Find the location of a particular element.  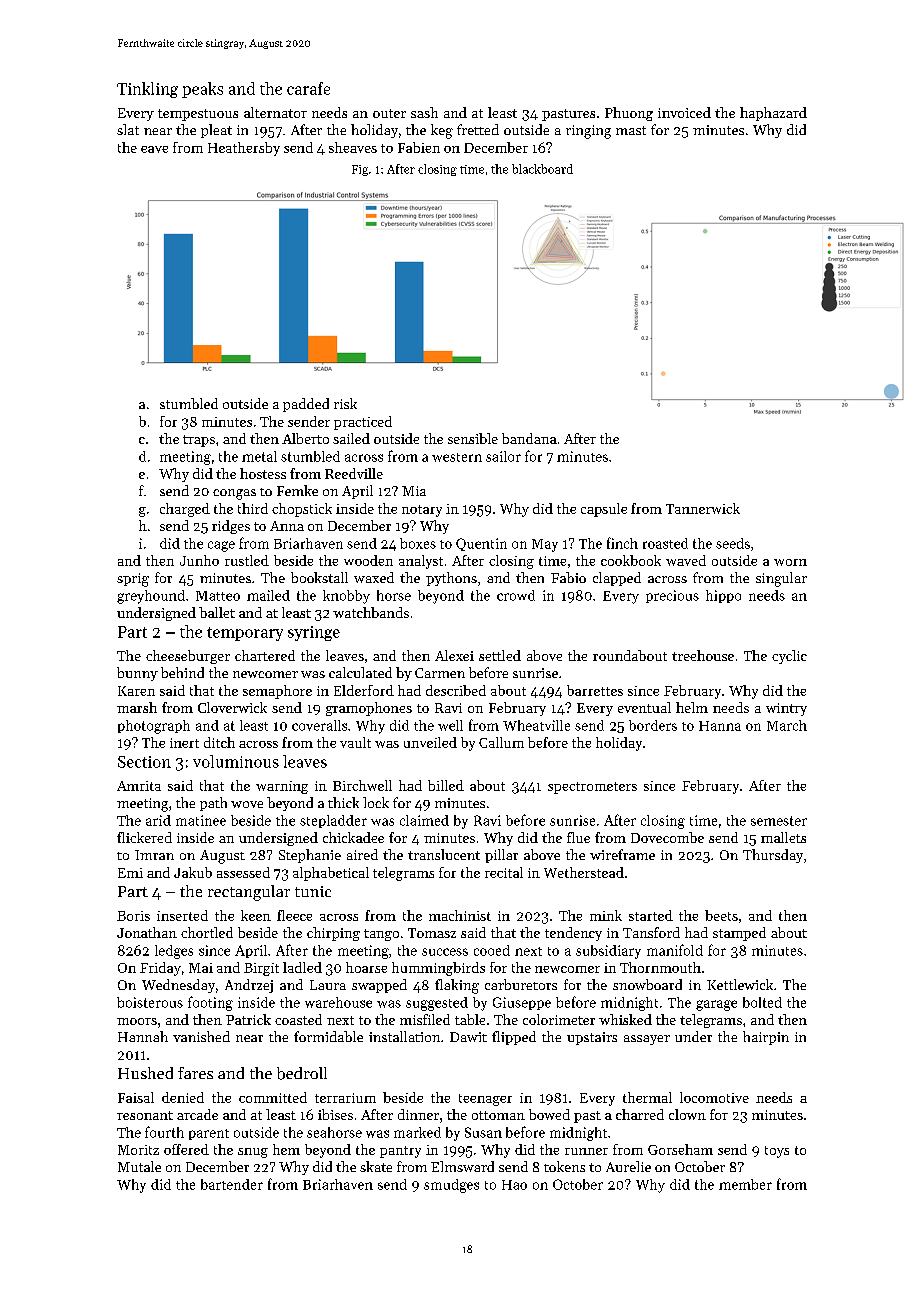

sailor is located at coordinates (503, 456).
